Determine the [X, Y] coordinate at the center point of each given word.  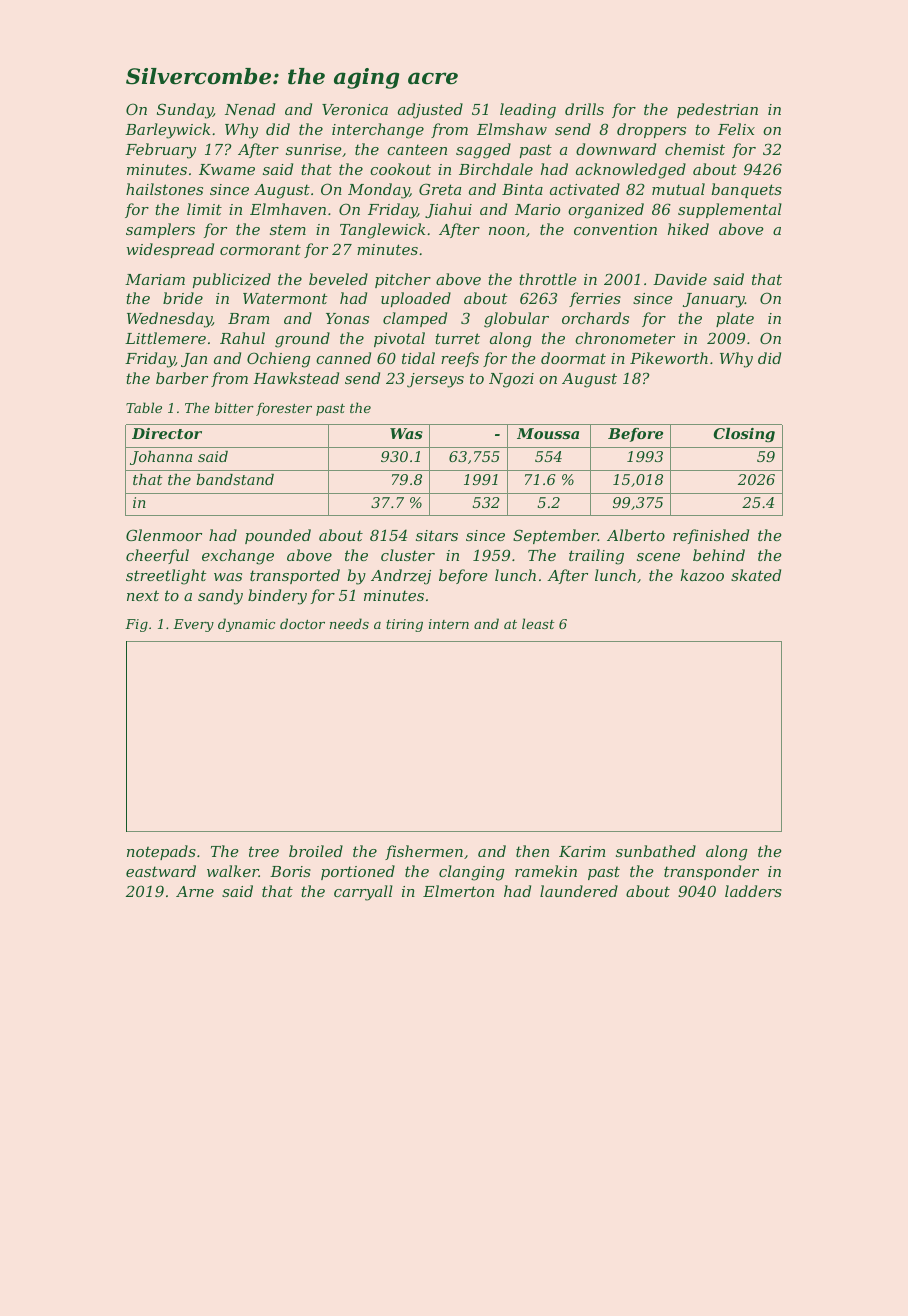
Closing [744, 435]
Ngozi [511, 380]
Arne [195, 891]
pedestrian [717, 110]
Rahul [242, 338]
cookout [400, 169]
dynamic [246, 625]
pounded [278, 536]
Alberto [636, 535]
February [160, 151]
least [538, 623]
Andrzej [401, 577]
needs [349, 623]
